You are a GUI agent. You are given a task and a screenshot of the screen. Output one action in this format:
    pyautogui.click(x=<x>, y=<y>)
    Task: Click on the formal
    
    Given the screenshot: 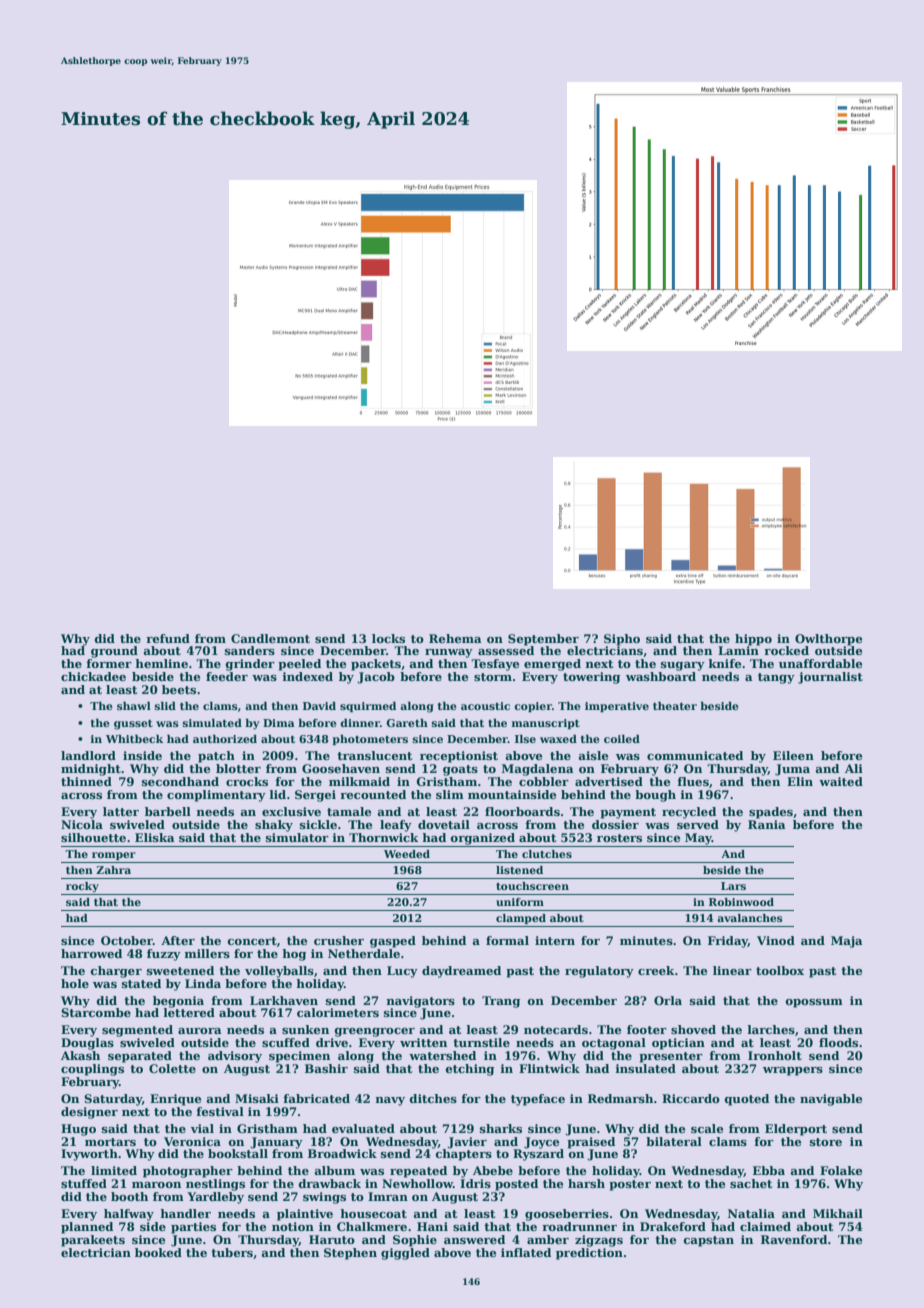 What is the action you would take?
    pyautogui.click(x=507, y=940)
